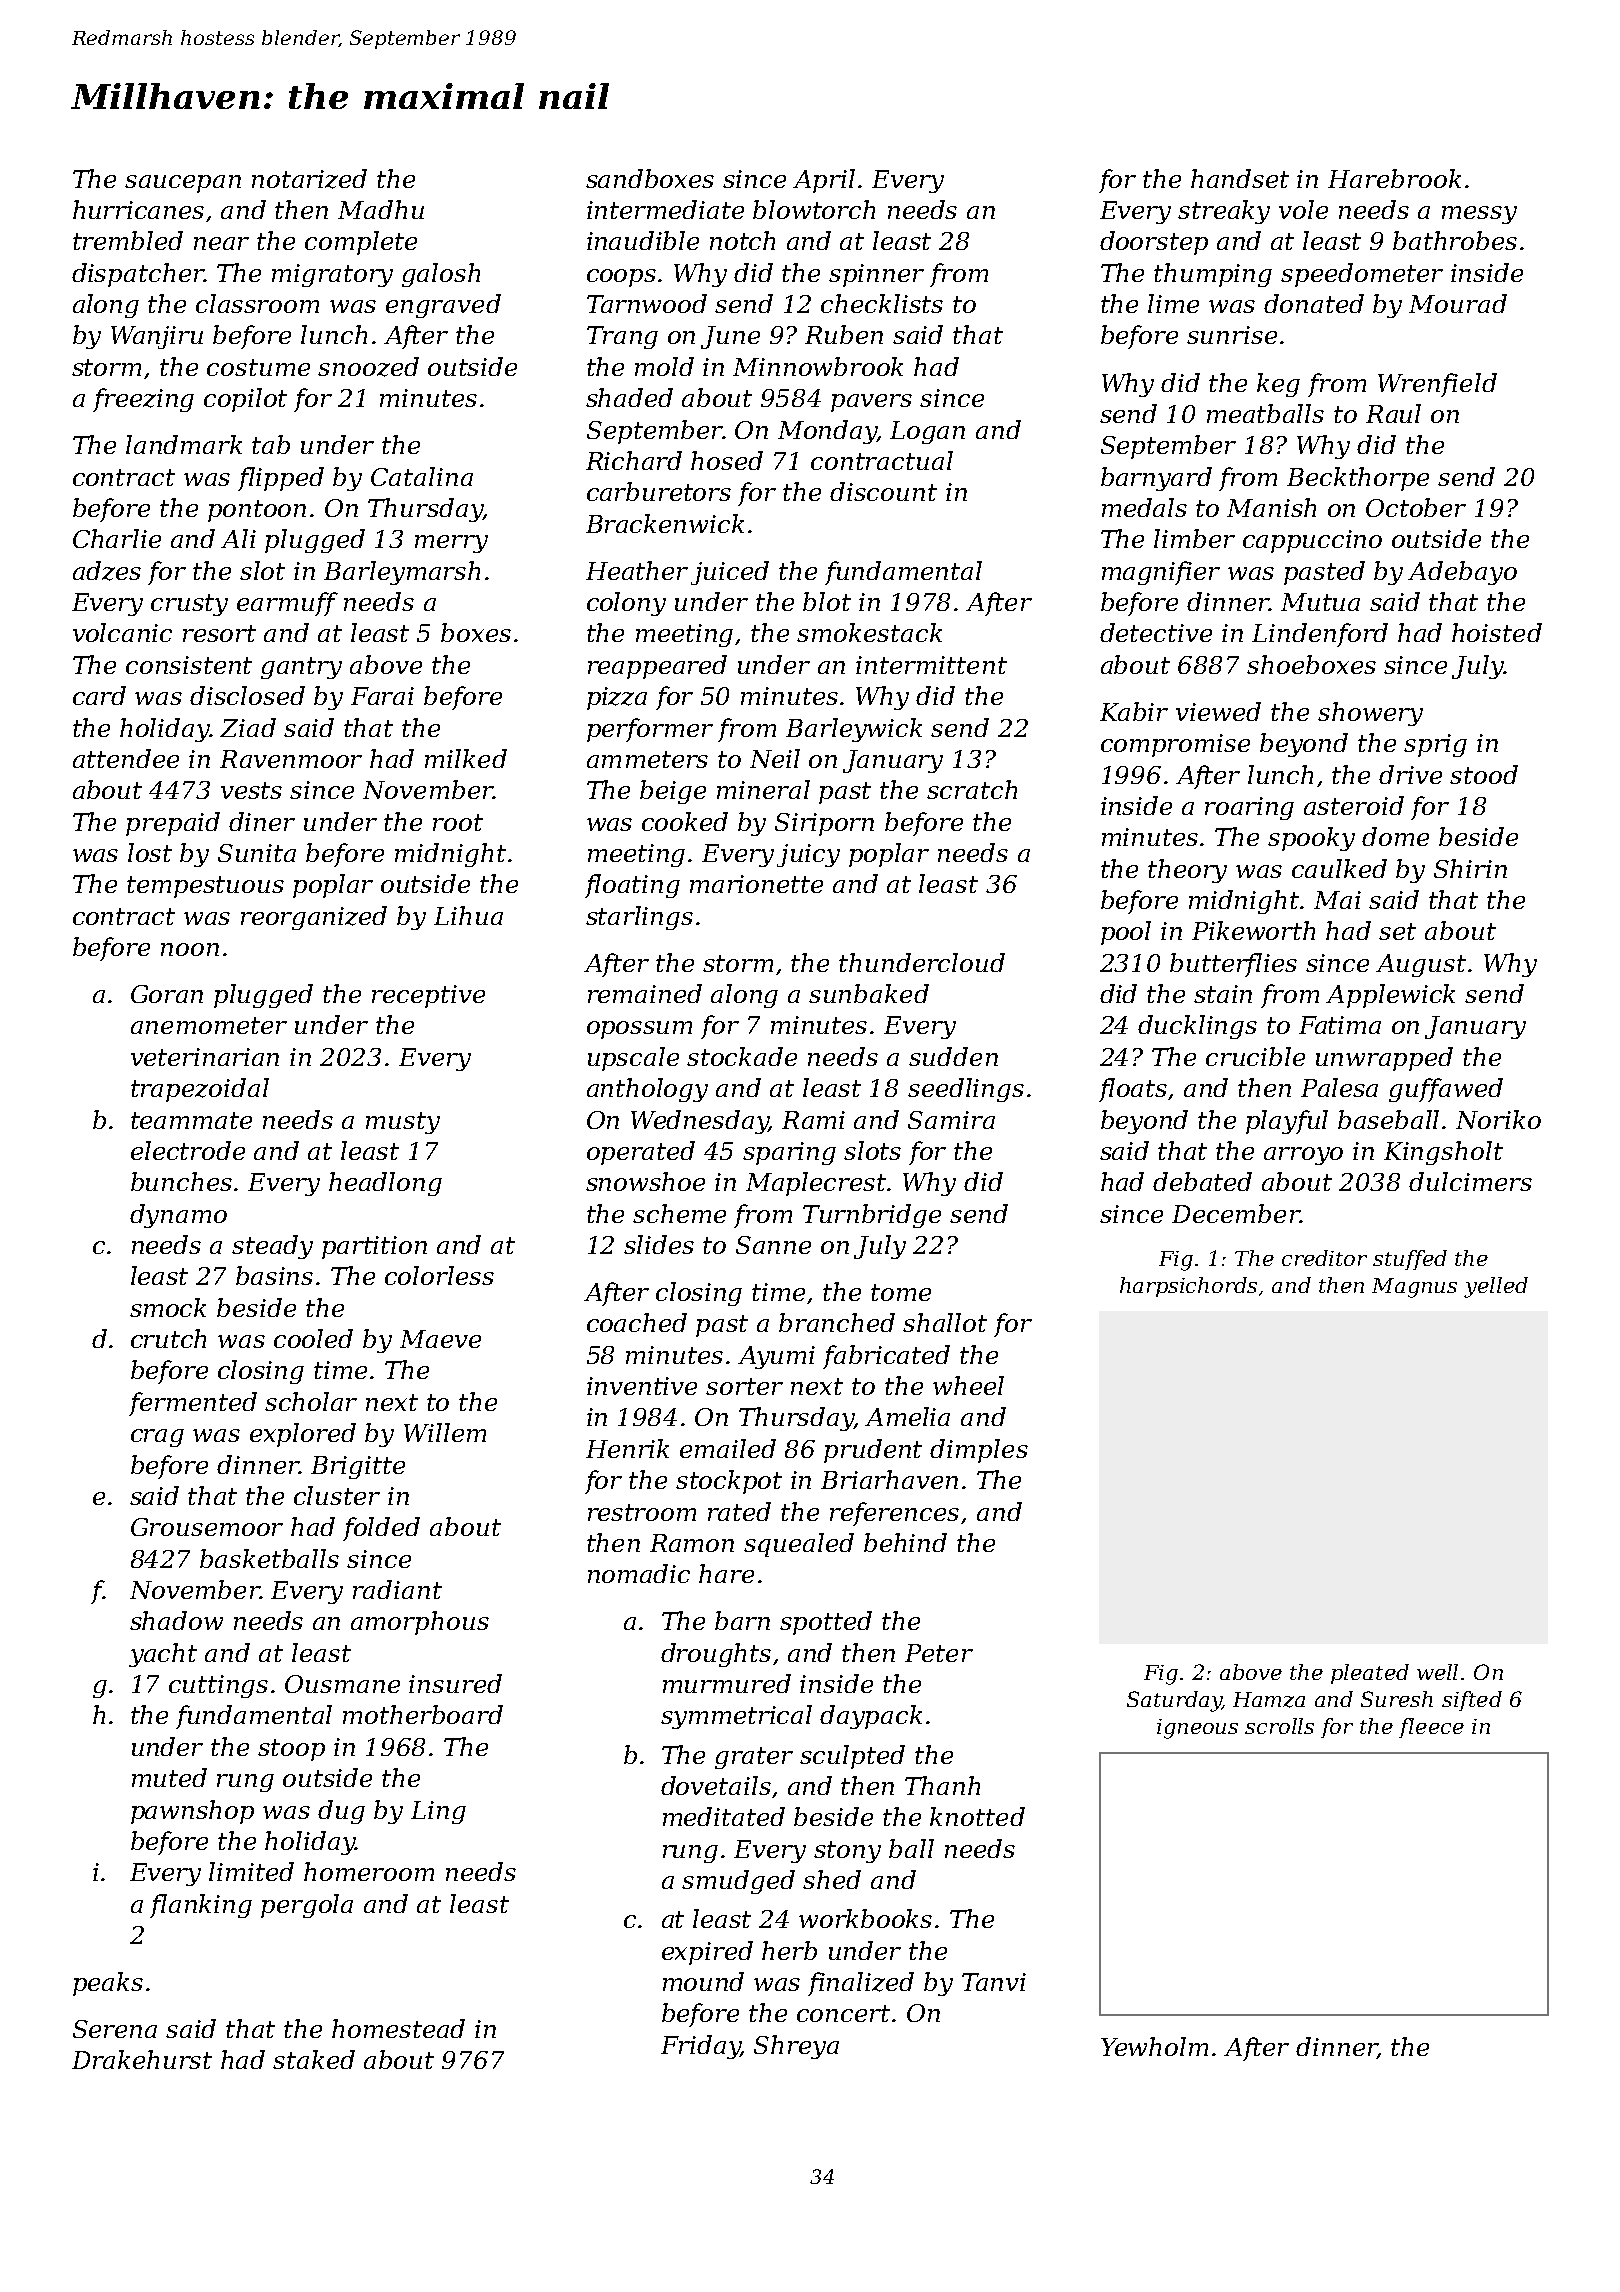 The height and width of the screenshot is (2292, 1620). Describe the element at coordinates (385, 1184) in the screenshot. I see `headlong` at that location.
